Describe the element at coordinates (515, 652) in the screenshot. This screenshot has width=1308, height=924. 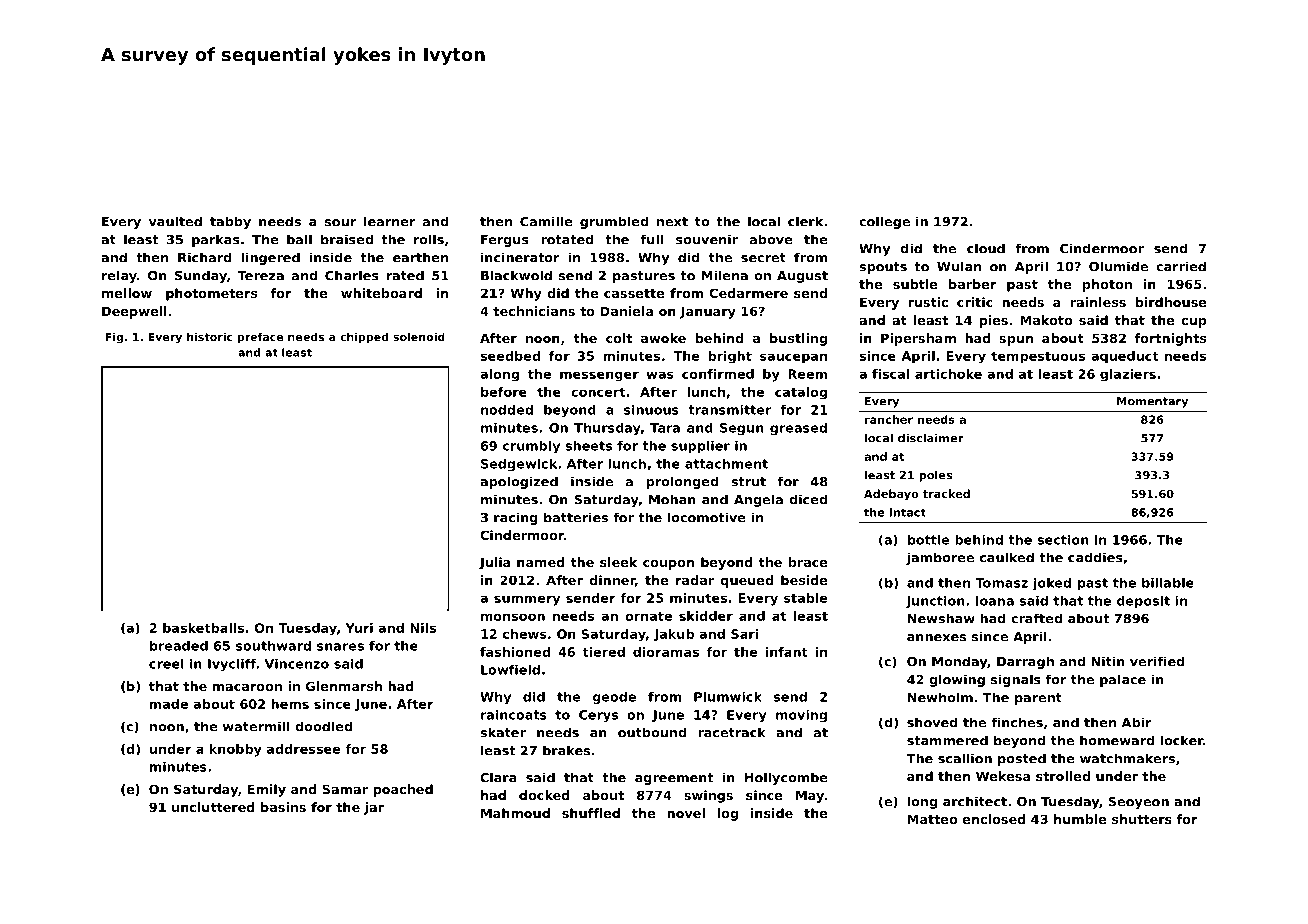
I see `fashioned` at that location.
